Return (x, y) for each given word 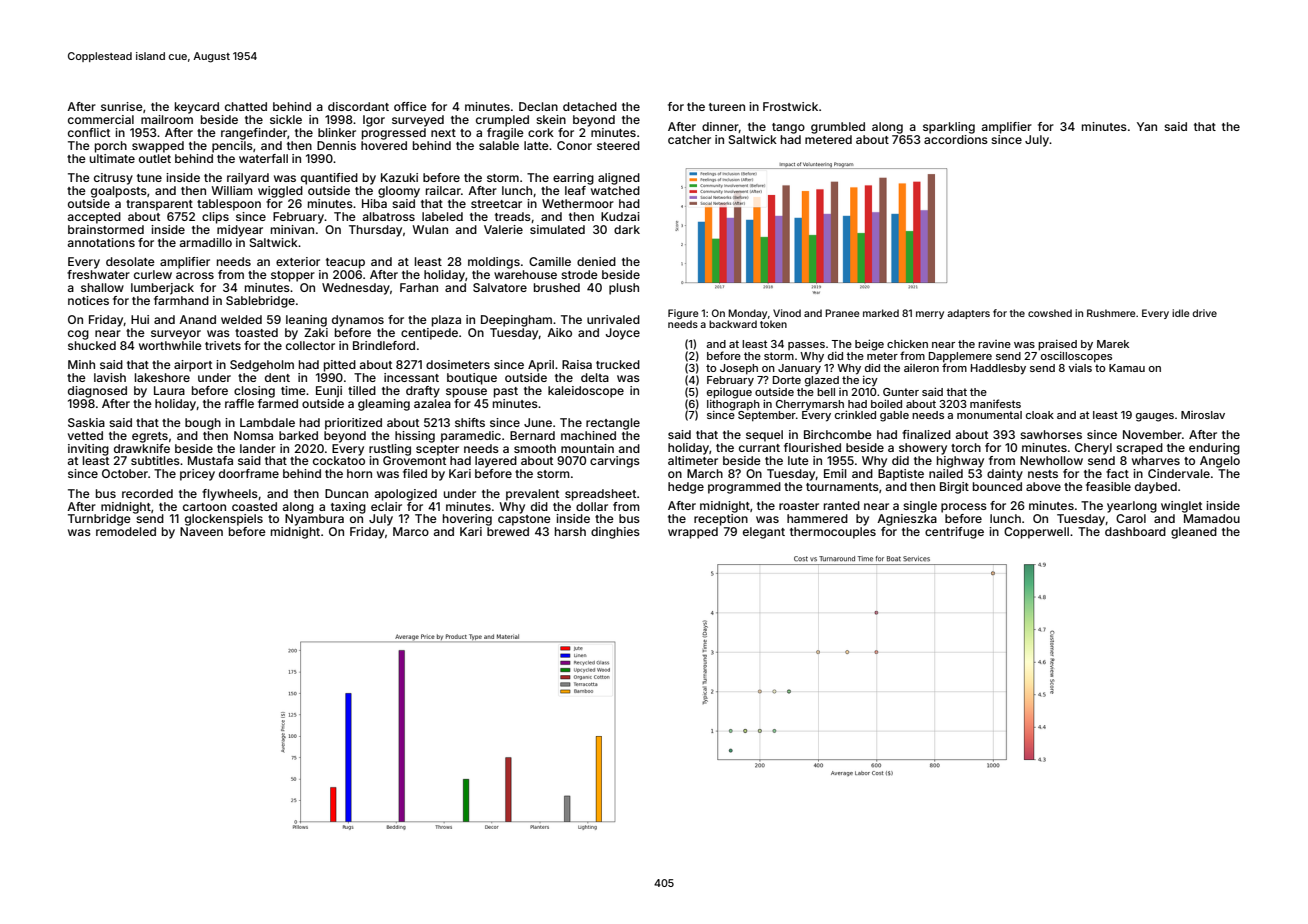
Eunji (329, 392)
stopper (293, 276)
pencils (232, 147)
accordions (956, 139)
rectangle (613, 424)
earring (573, 179)
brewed (508, 531)
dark (627, 229)
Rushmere (1111, 313)
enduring (1214, 449)
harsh (570, 531)
